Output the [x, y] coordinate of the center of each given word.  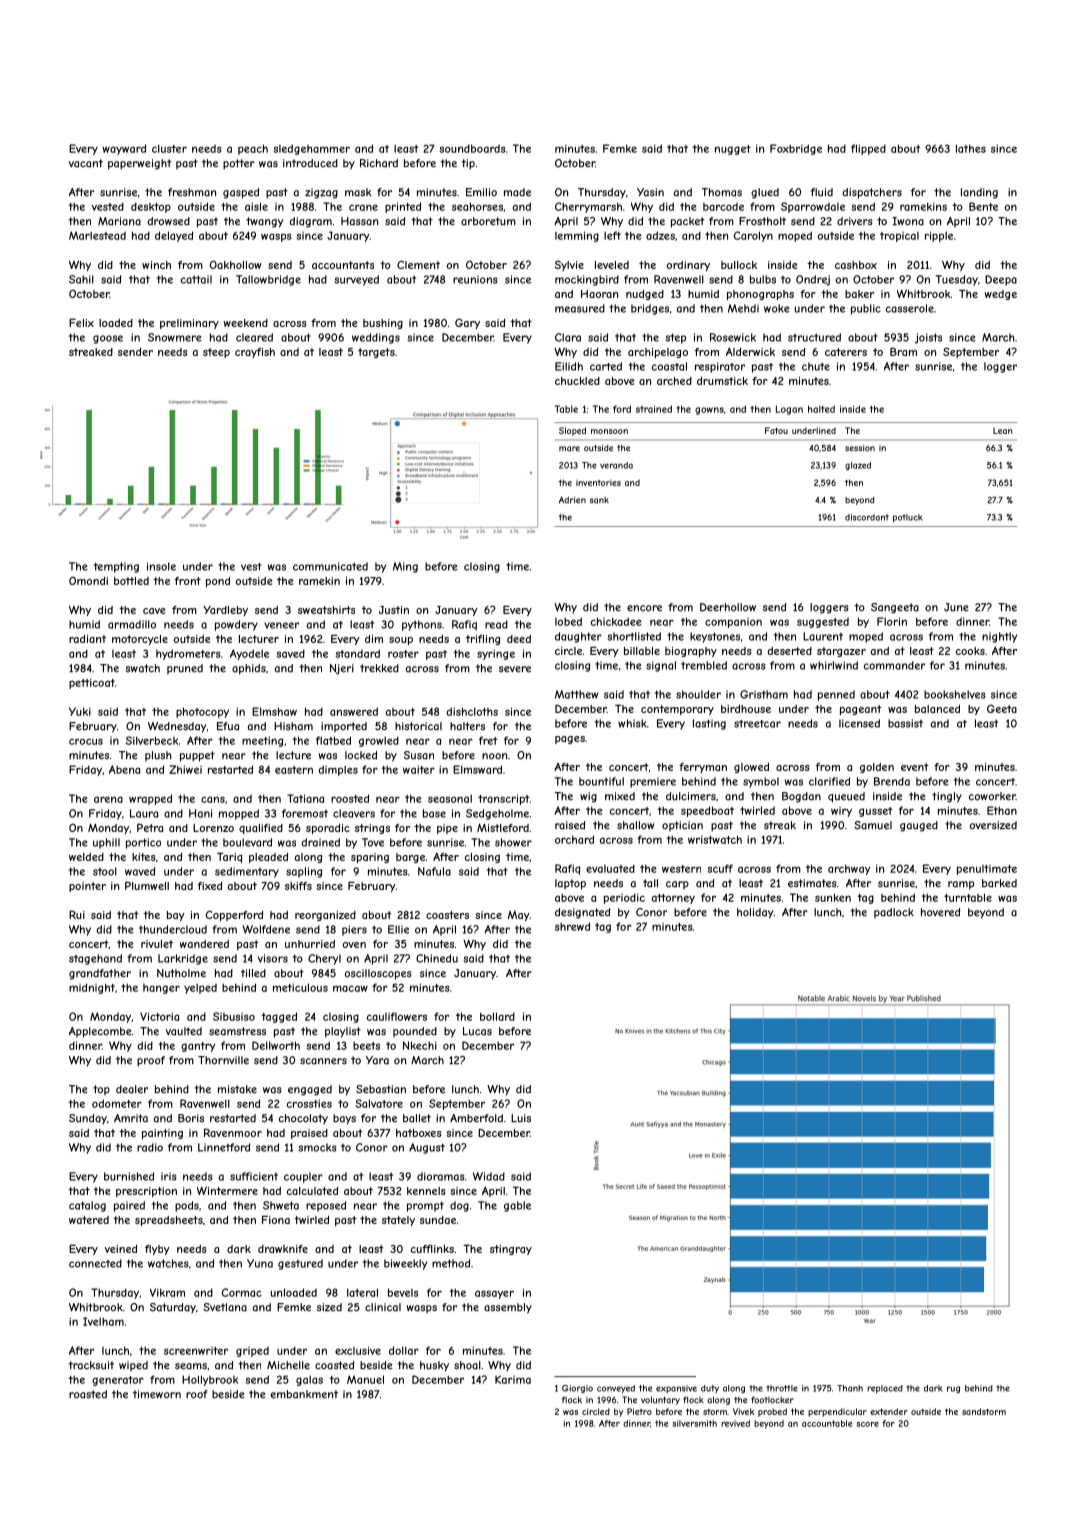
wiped [133, 1366]
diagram [311, 222]
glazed [858, 466]
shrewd [572, 926]
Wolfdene [266, 929]
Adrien [572, 500]
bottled [131, 581]
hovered [940, 912]
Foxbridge [796, 149]
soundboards [472, 148]
